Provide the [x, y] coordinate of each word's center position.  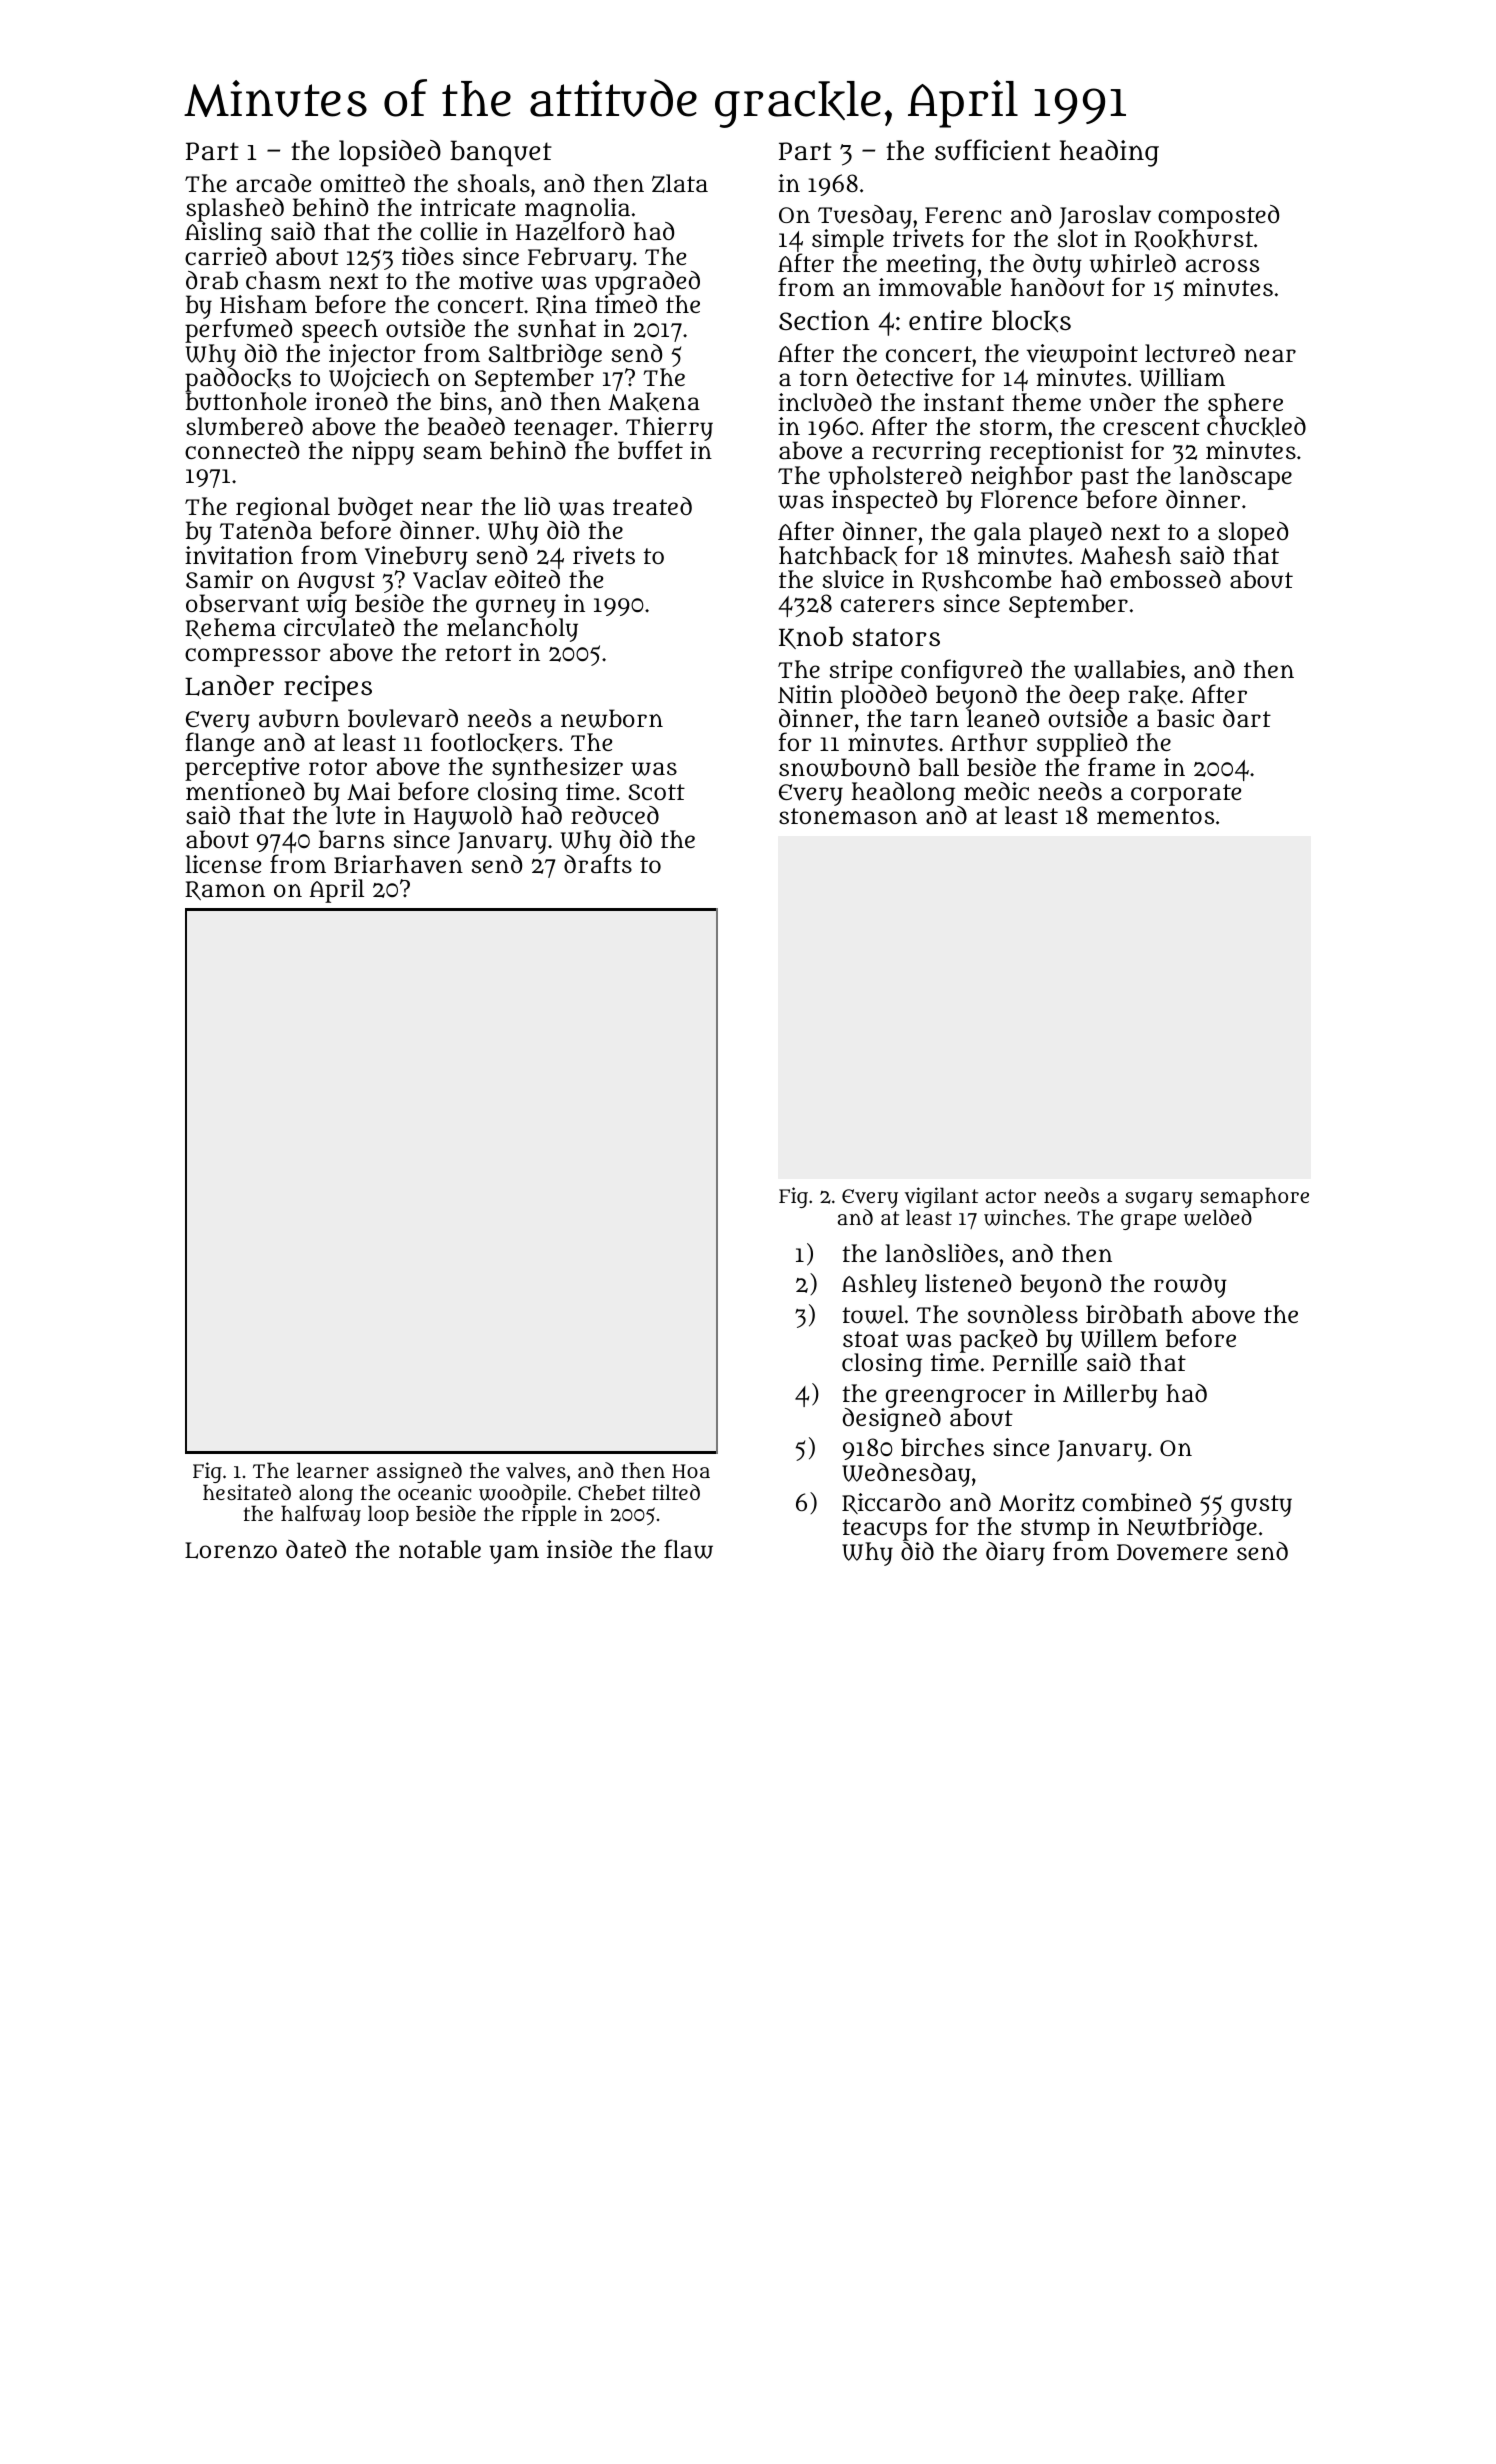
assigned [419, 1472]
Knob [811, 637]
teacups [884, 1530]
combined [1136, 1502]
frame [1121, 767]
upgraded [647, 283]
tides [428, 256]
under [1122, 402]
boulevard [403, 718]
